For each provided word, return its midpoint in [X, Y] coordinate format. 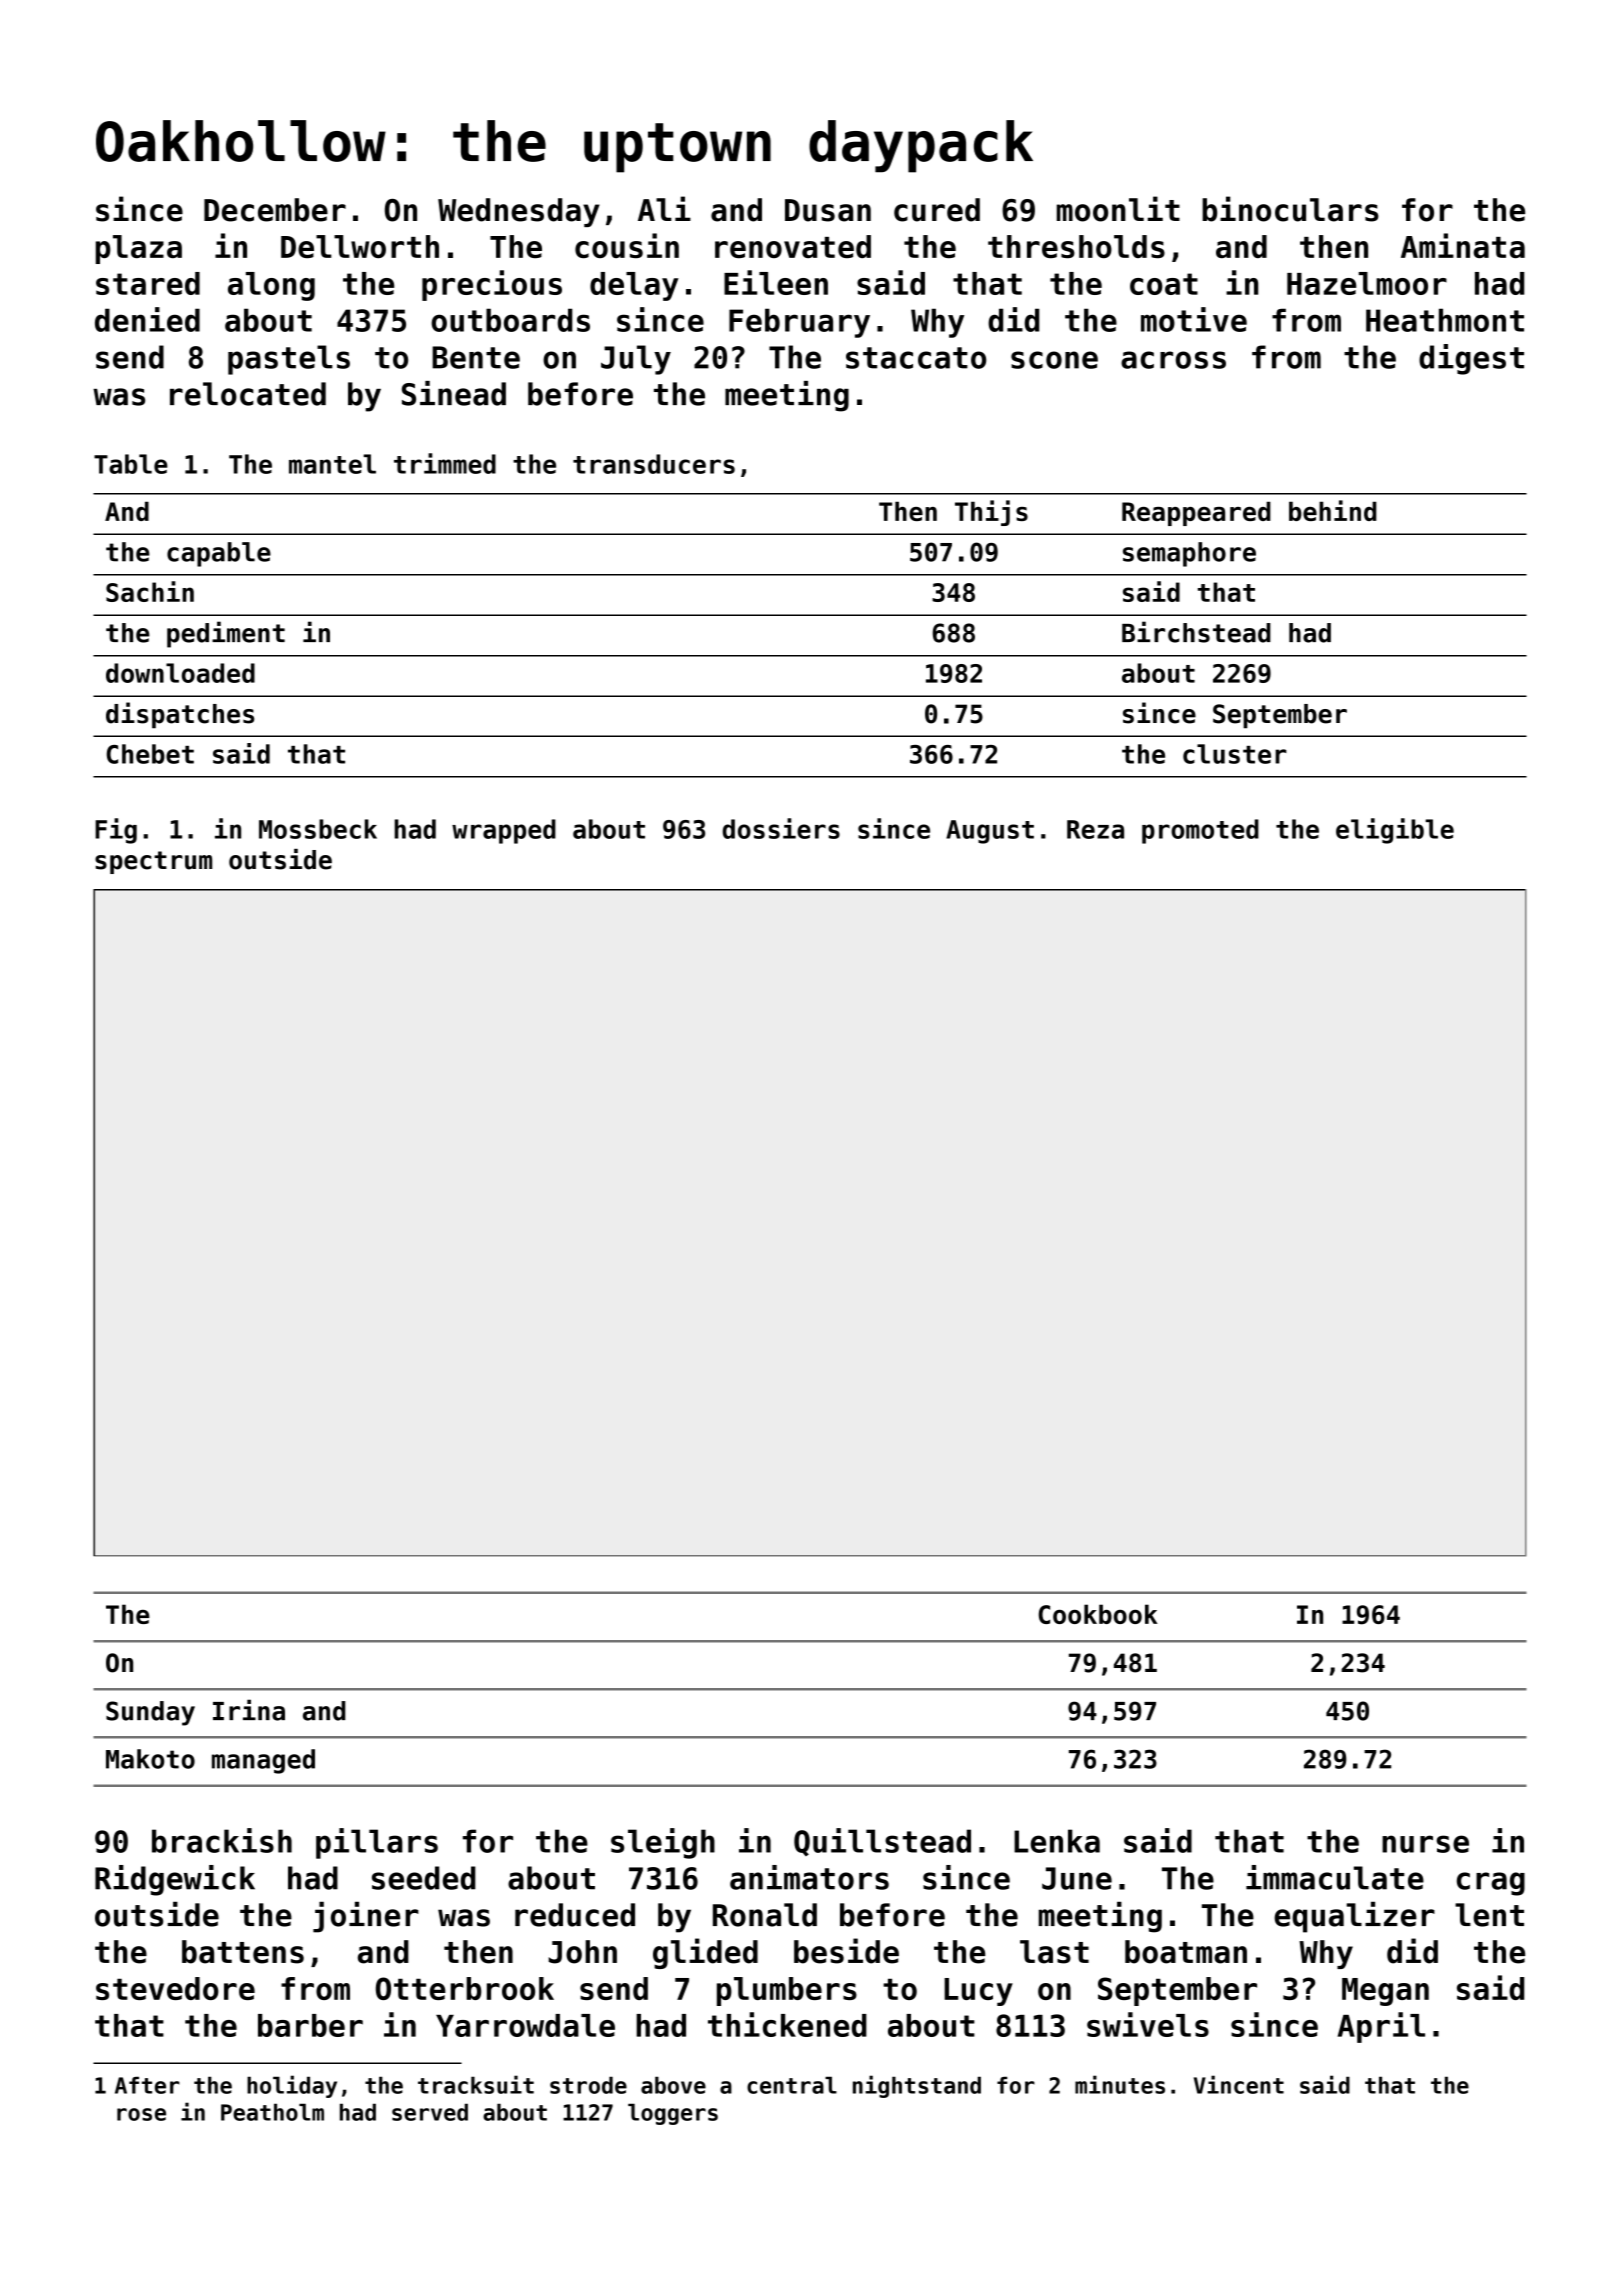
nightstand [917, 2086]
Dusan [828, 210]
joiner [366, 1917]
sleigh [663, 1843]
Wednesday [519, 212]
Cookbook [1098, 1614]
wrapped [504, 831]
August [990, 832]
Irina [249, 1710]
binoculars [1290, 209]
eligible [1395, 831]
